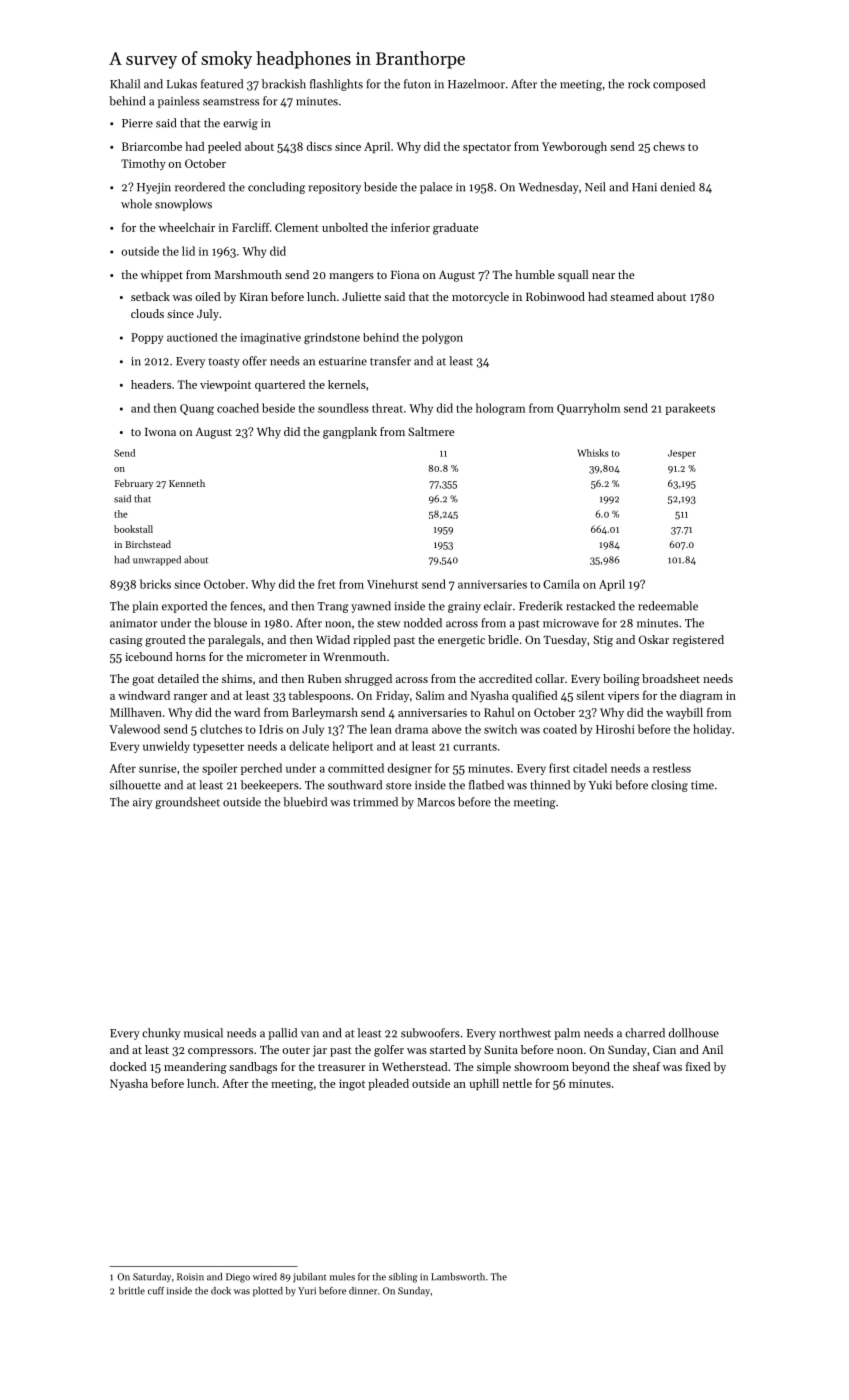 The height and width of the screenshot is (1400, 849). What do you see at coordinates (694, 1033) in the screenshot?
I see `dollhouse` at bounding box center [694, 1033].
